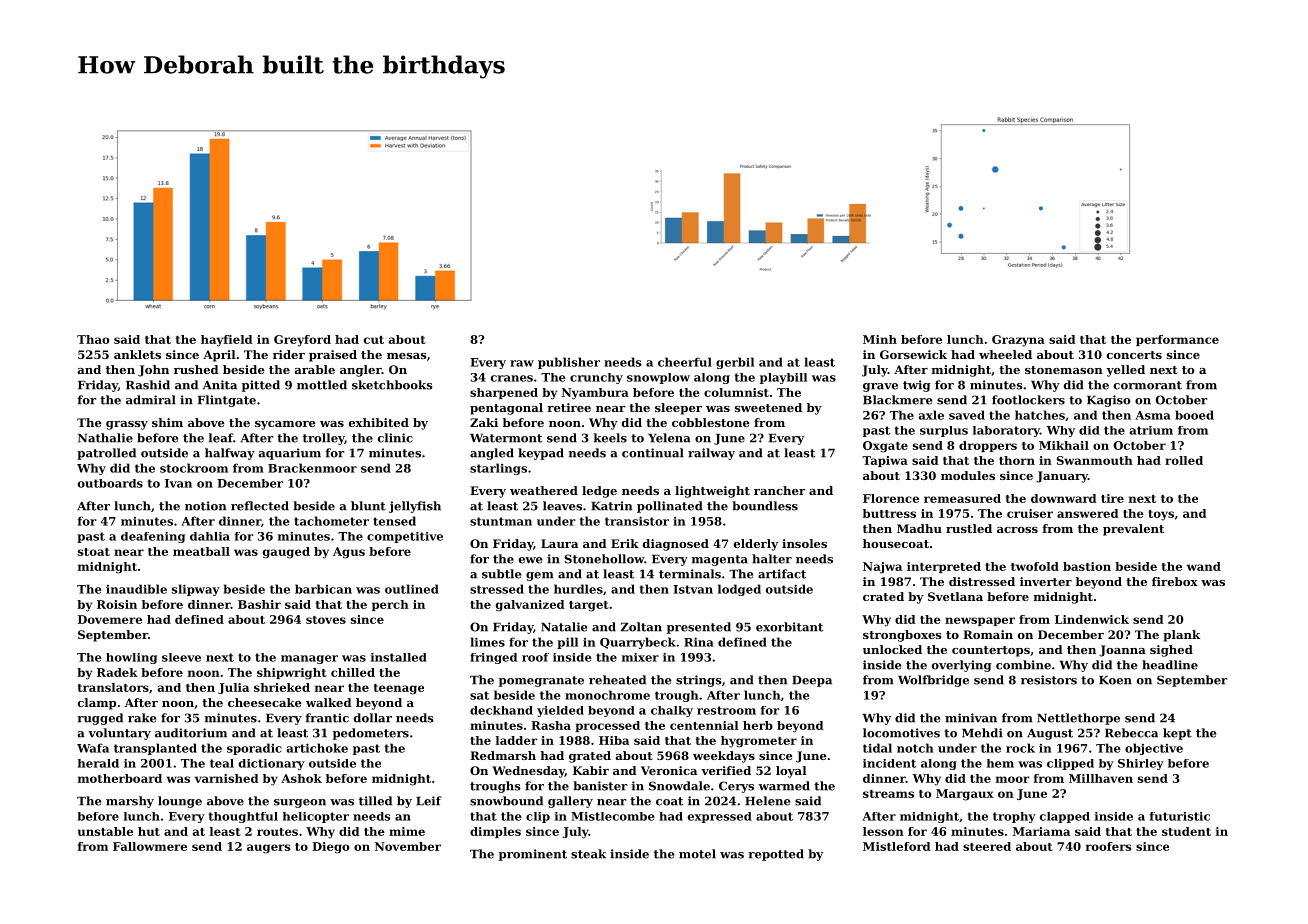 The image size is (1308, 924). I want to click on barbican, so click(323, 589).
